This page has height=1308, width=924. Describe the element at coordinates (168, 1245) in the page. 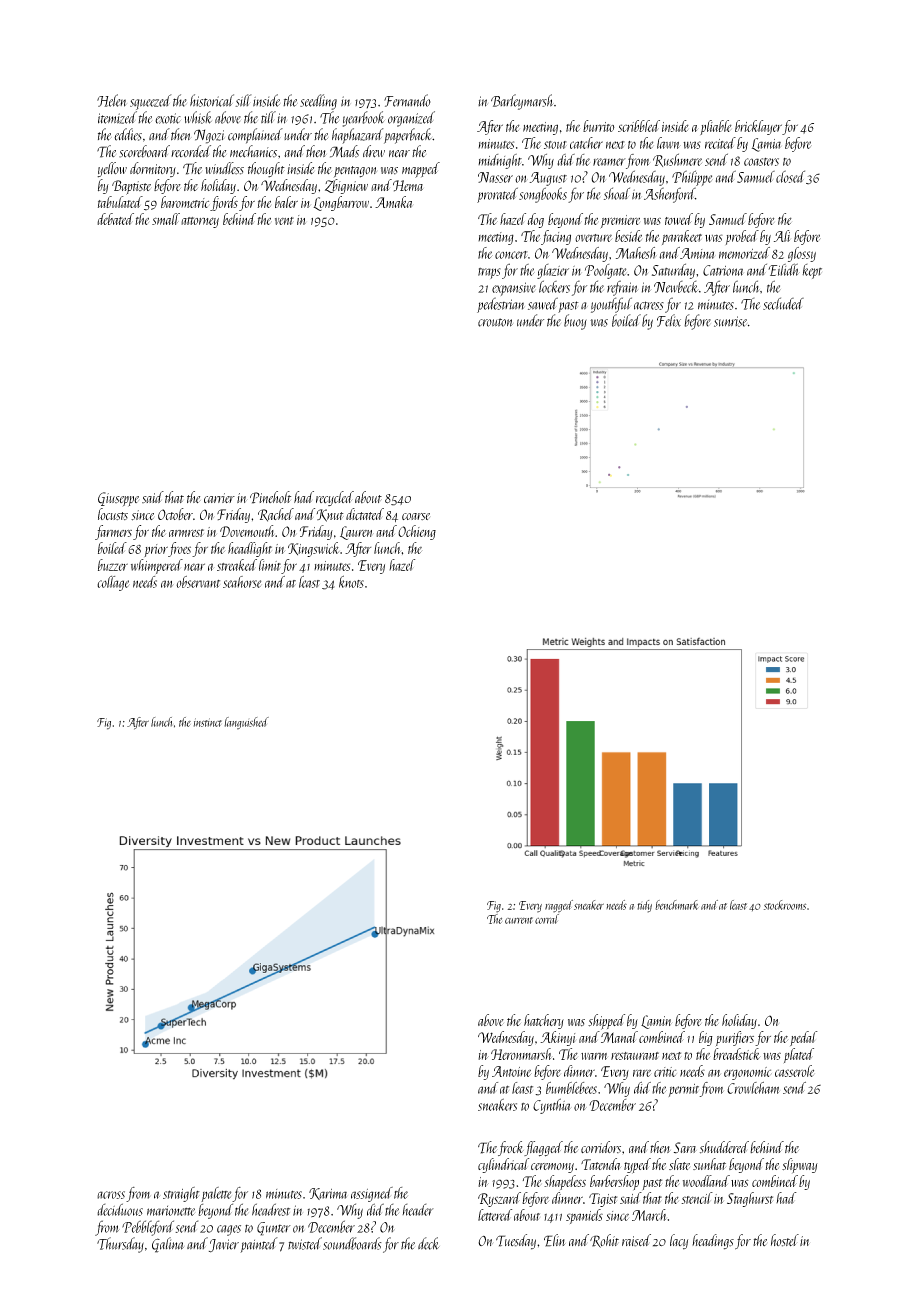

I see `Galina` at that location.
